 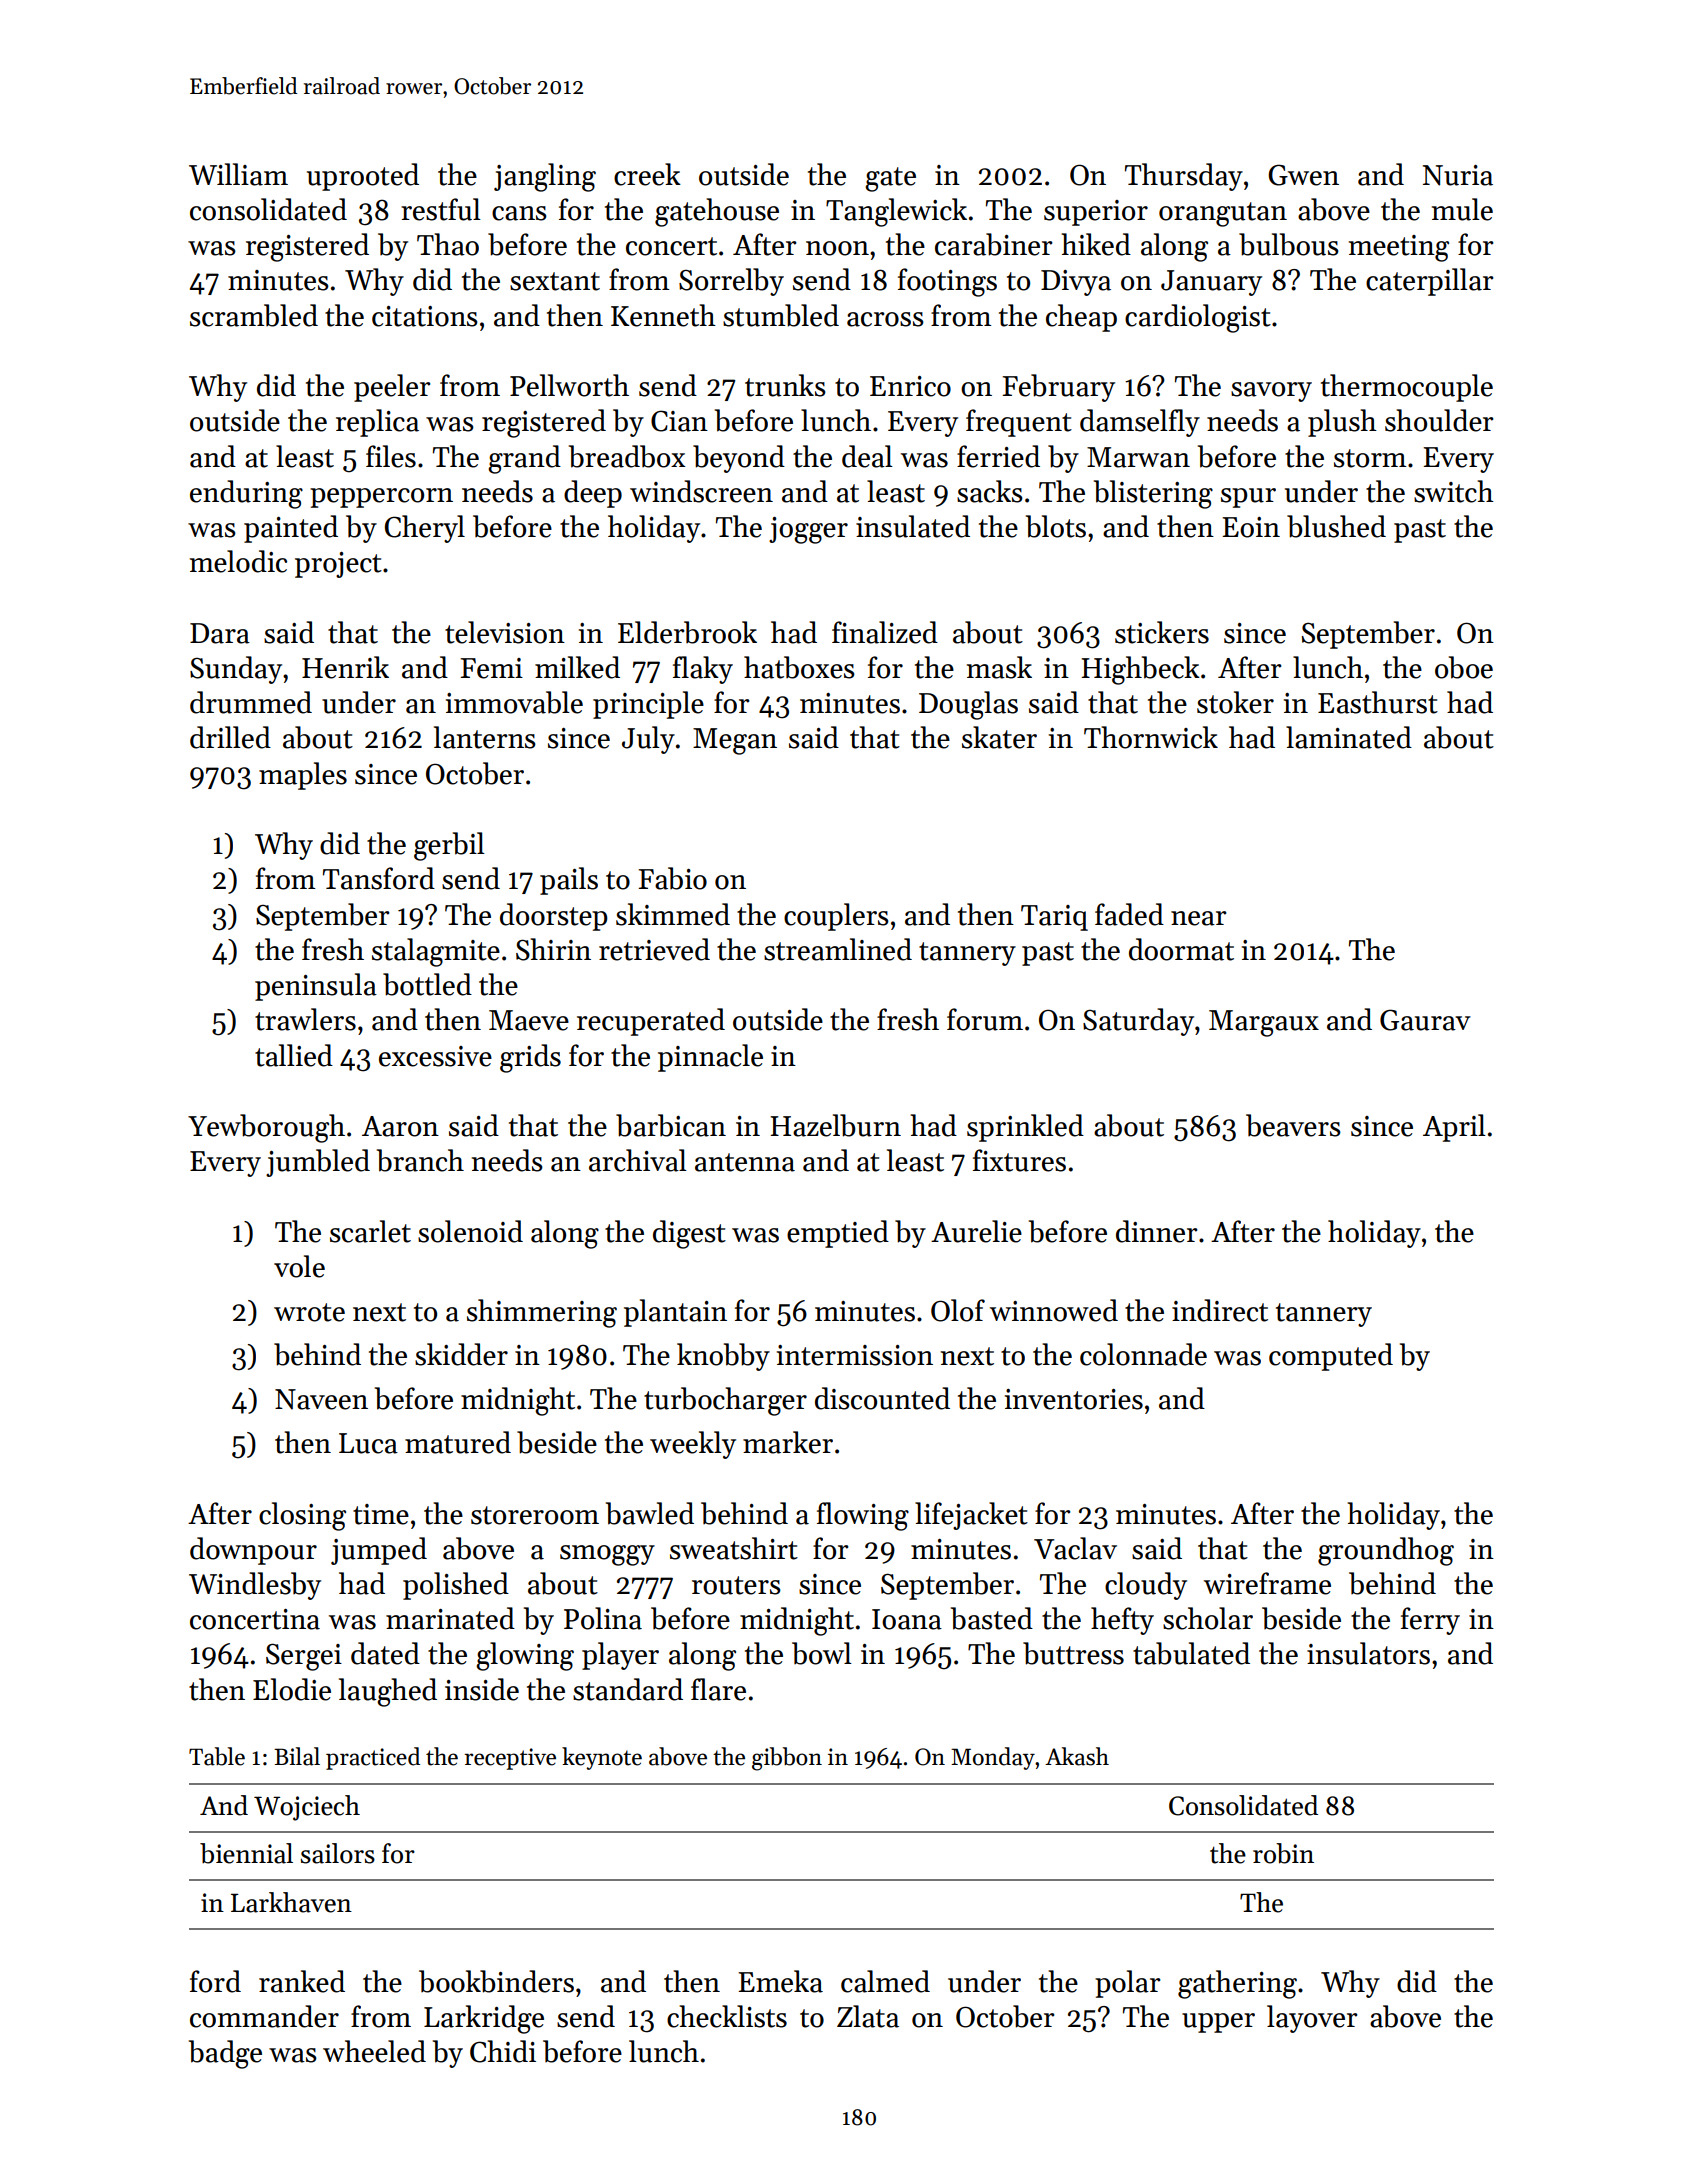 What do you see at coordinates (647, 174) in the image?
I see `creek` at bounding box center [647, 174].
